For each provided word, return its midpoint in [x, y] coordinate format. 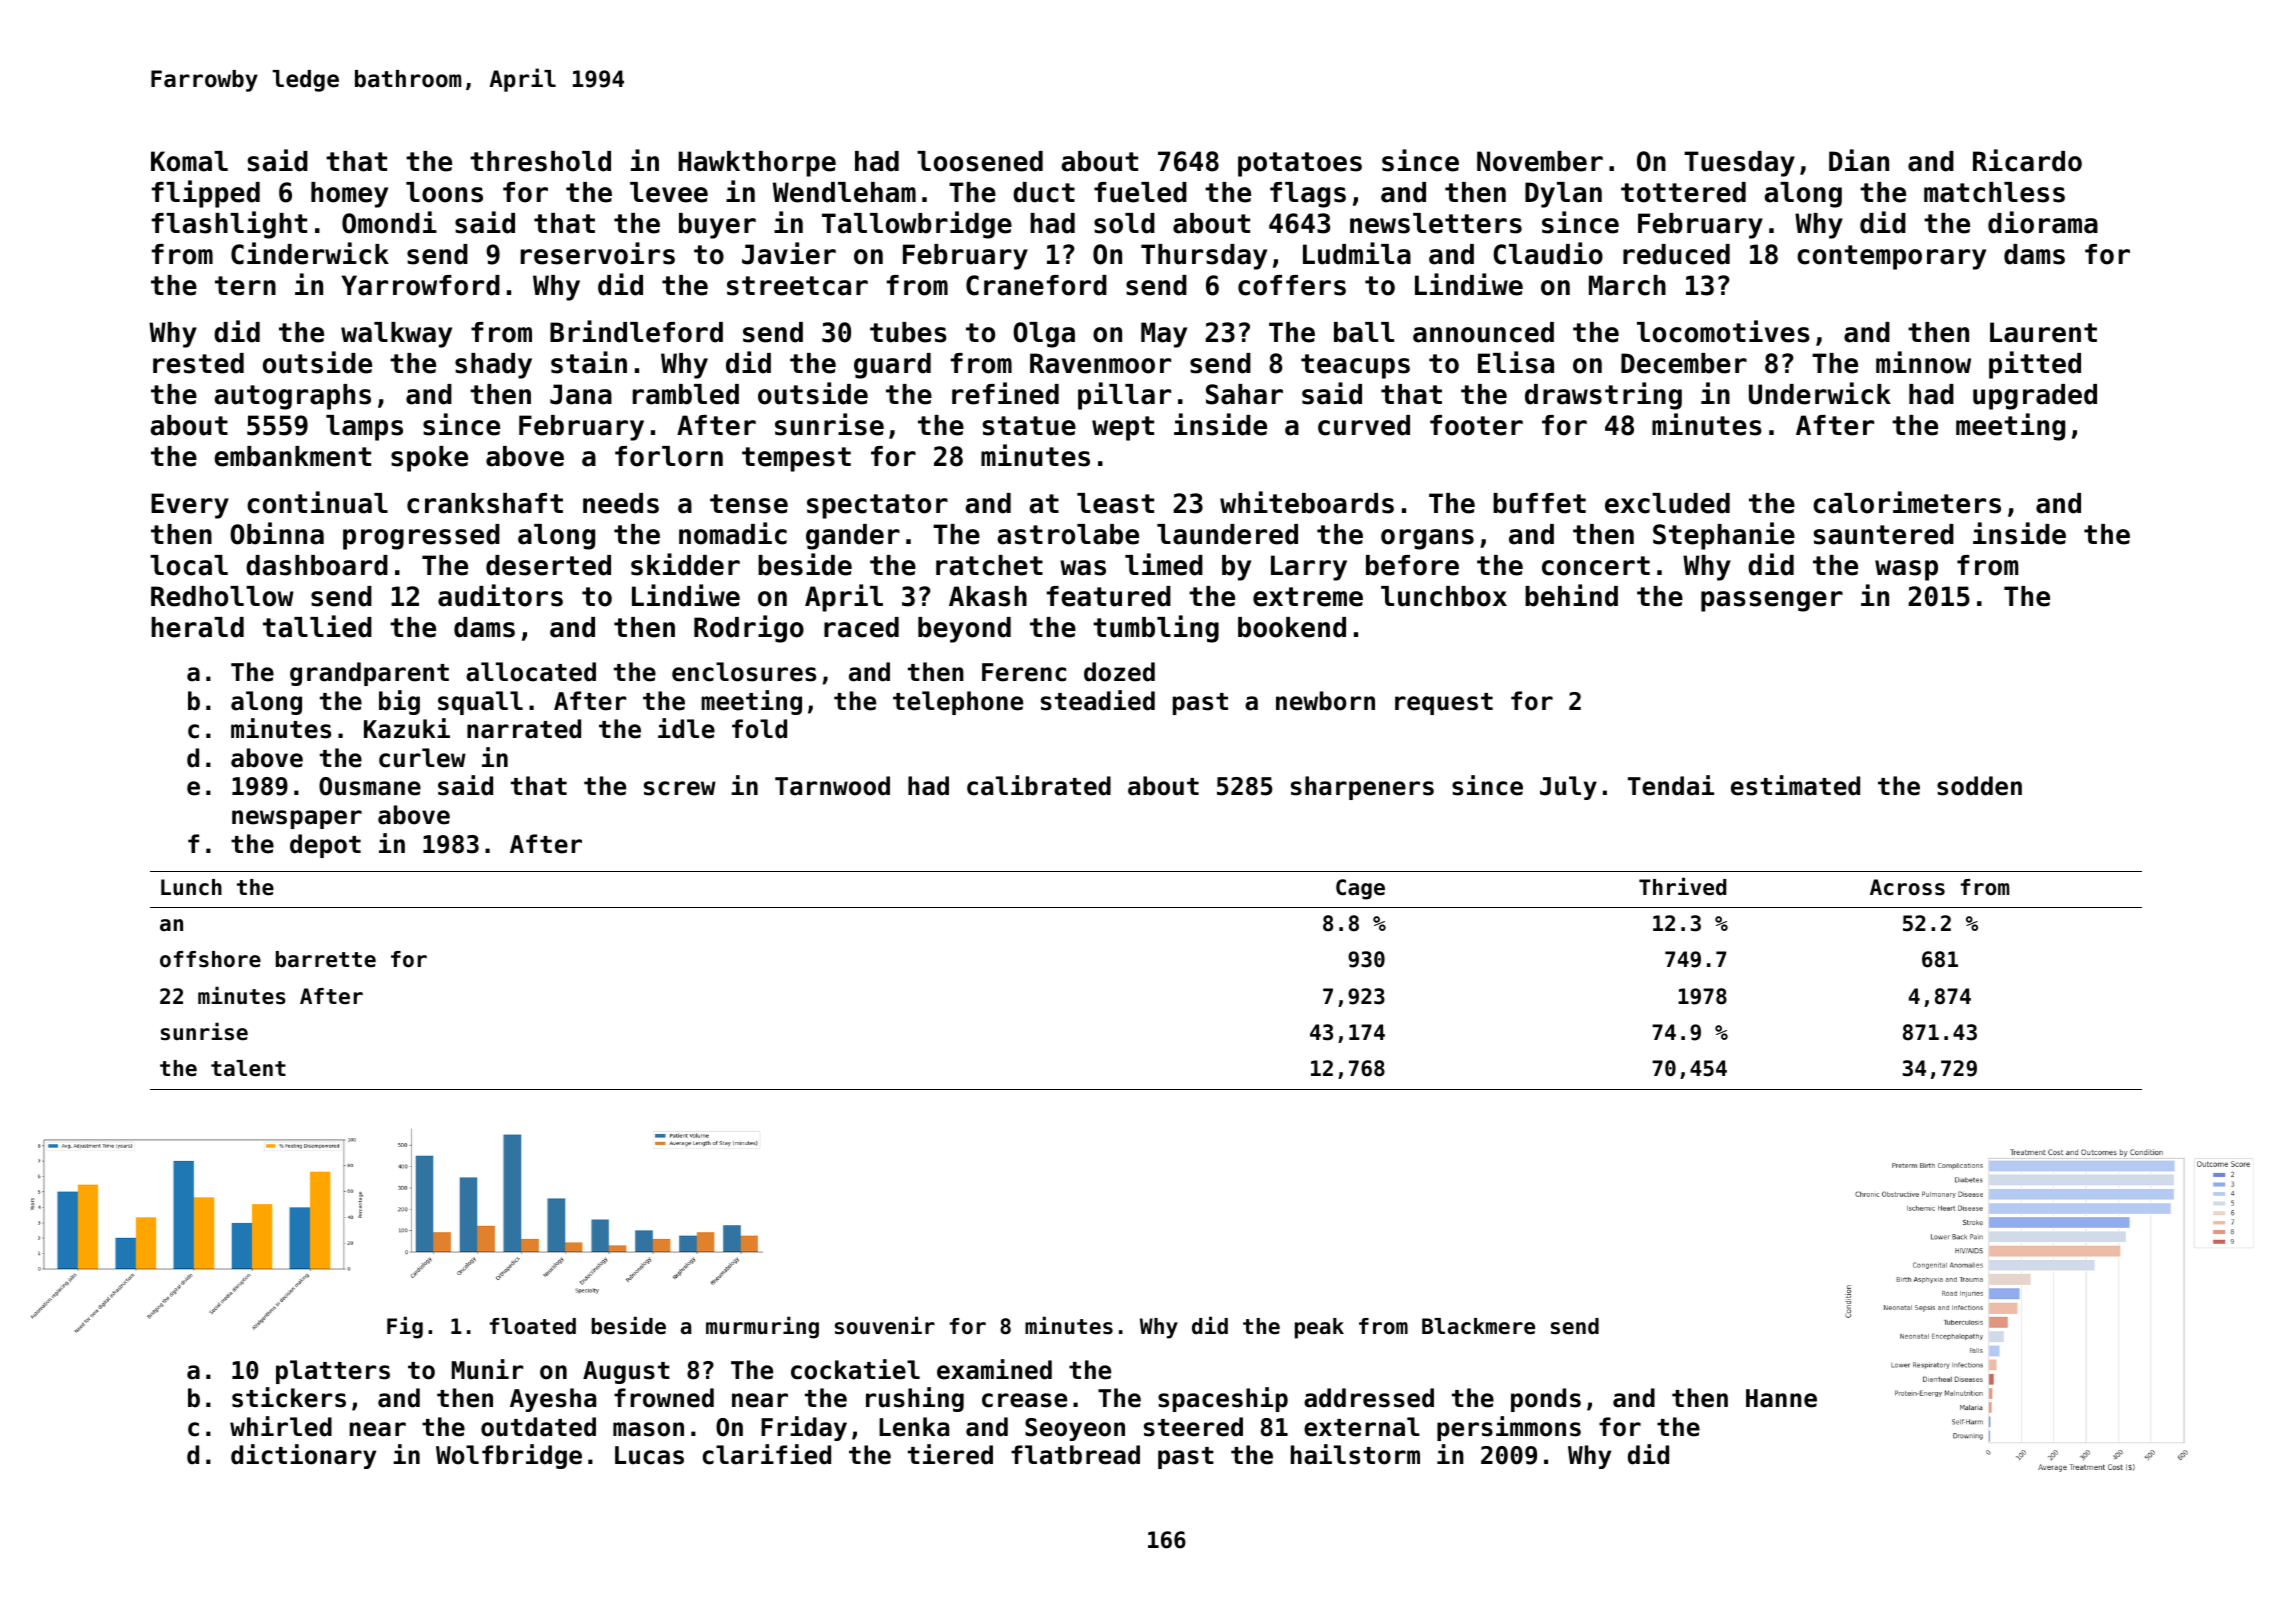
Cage [1360, 889]
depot [325, 846]
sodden [1979, 786]
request [1444, 704]
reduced [1676, 254]
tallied [317, 626]
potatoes [1300, 164]
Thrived [1682, 886]
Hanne [1781, 1398]
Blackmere [1478, 1326]
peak [1319, 1328]
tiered [950, 1454]
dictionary [303, 1456]
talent [248, 1068]
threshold [540, 161]
